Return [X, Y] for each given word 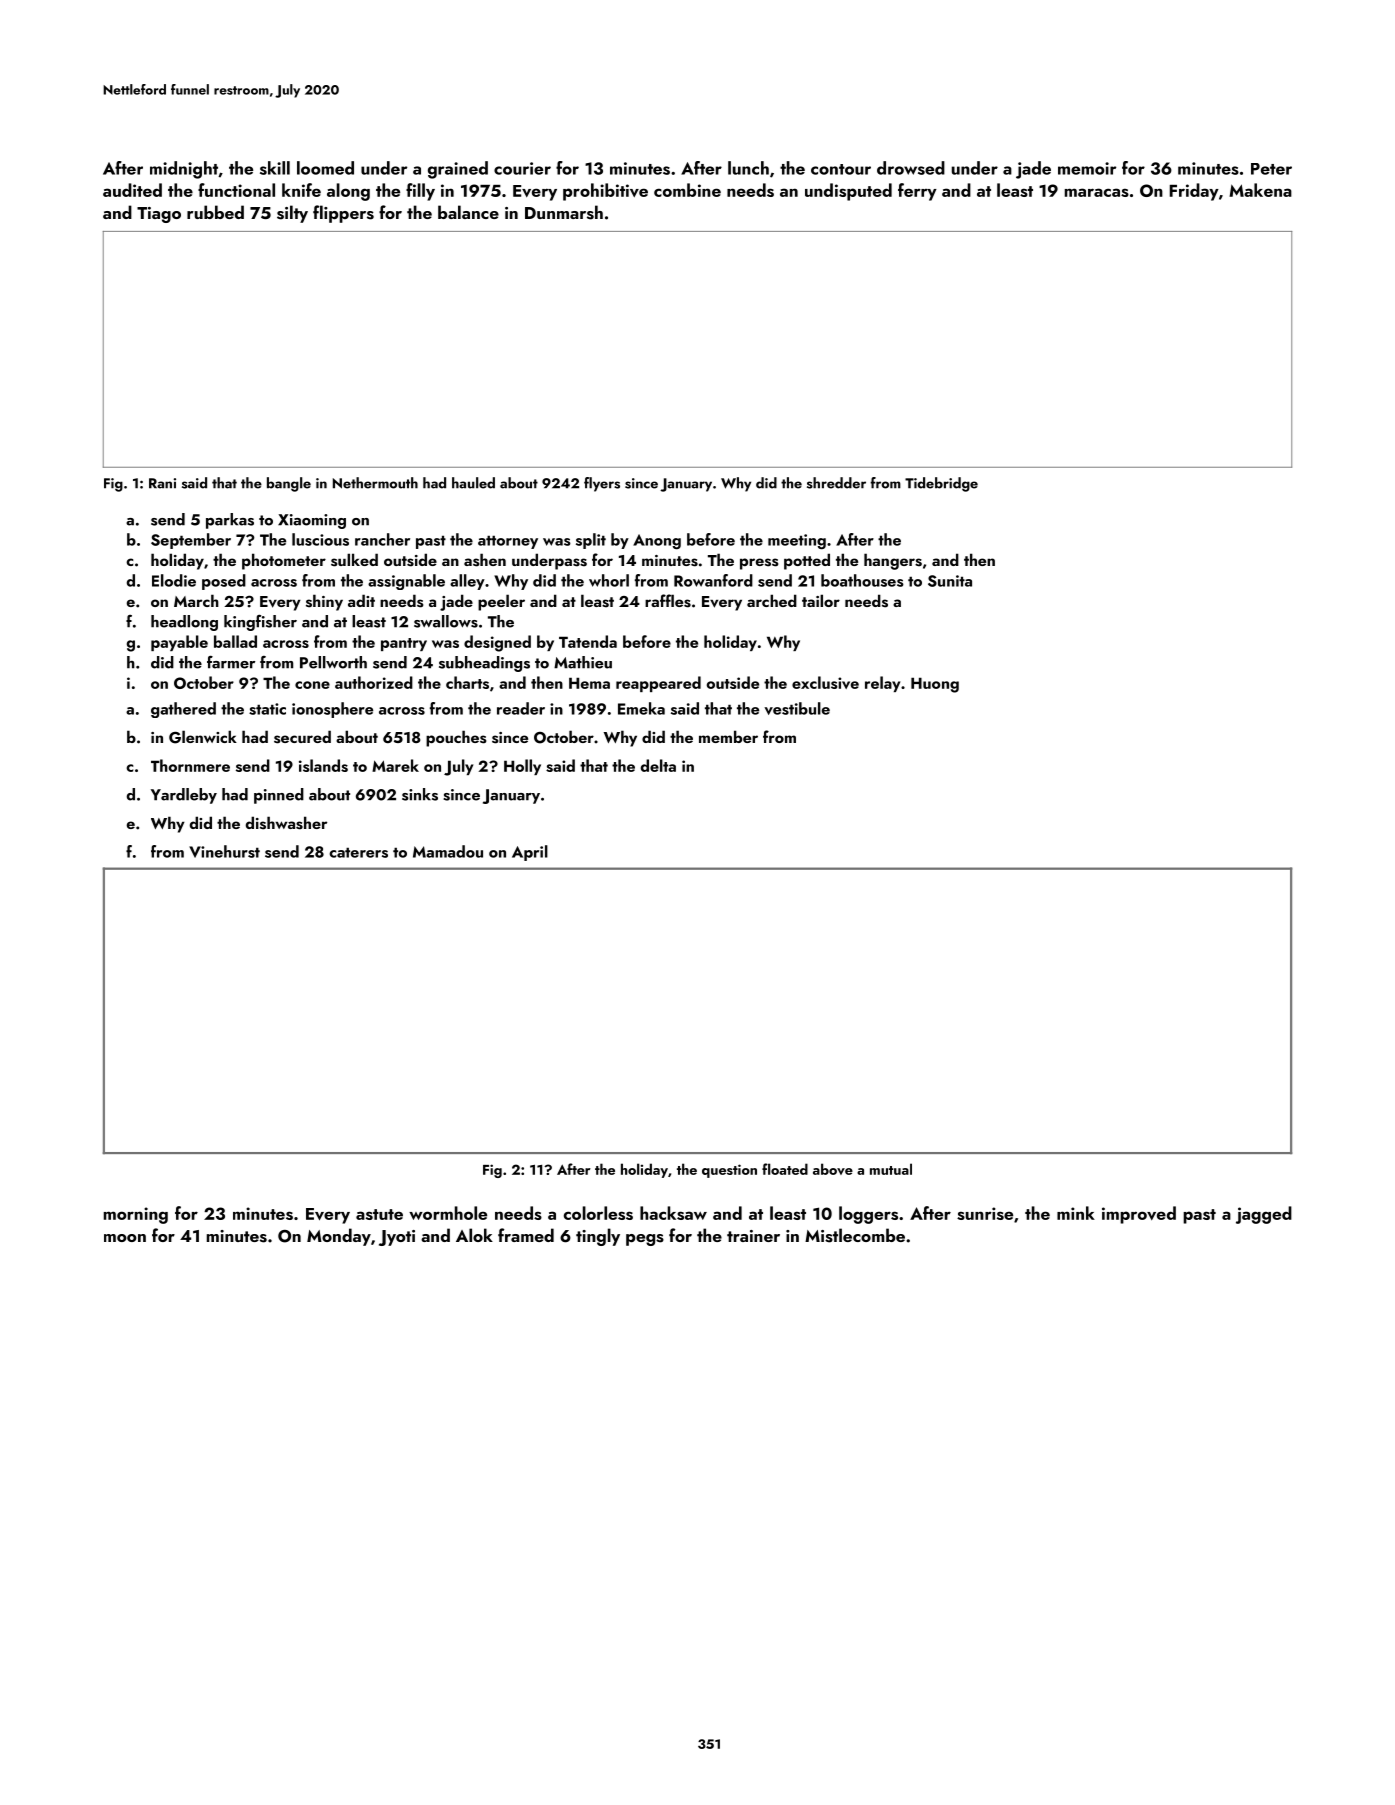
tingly [598, 1237]
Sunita [950, 581]
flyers [602, 484]
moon [125, 1238]
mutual [891, 1169]
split [591, 541]
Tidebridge [941, 484]
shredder [836, 483]
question [729, 1171]
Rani [162, 483]
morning [136, 1215]
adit [361, 600]
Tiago [159, 215]
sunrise [985, 1213]
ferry [917, 192]
